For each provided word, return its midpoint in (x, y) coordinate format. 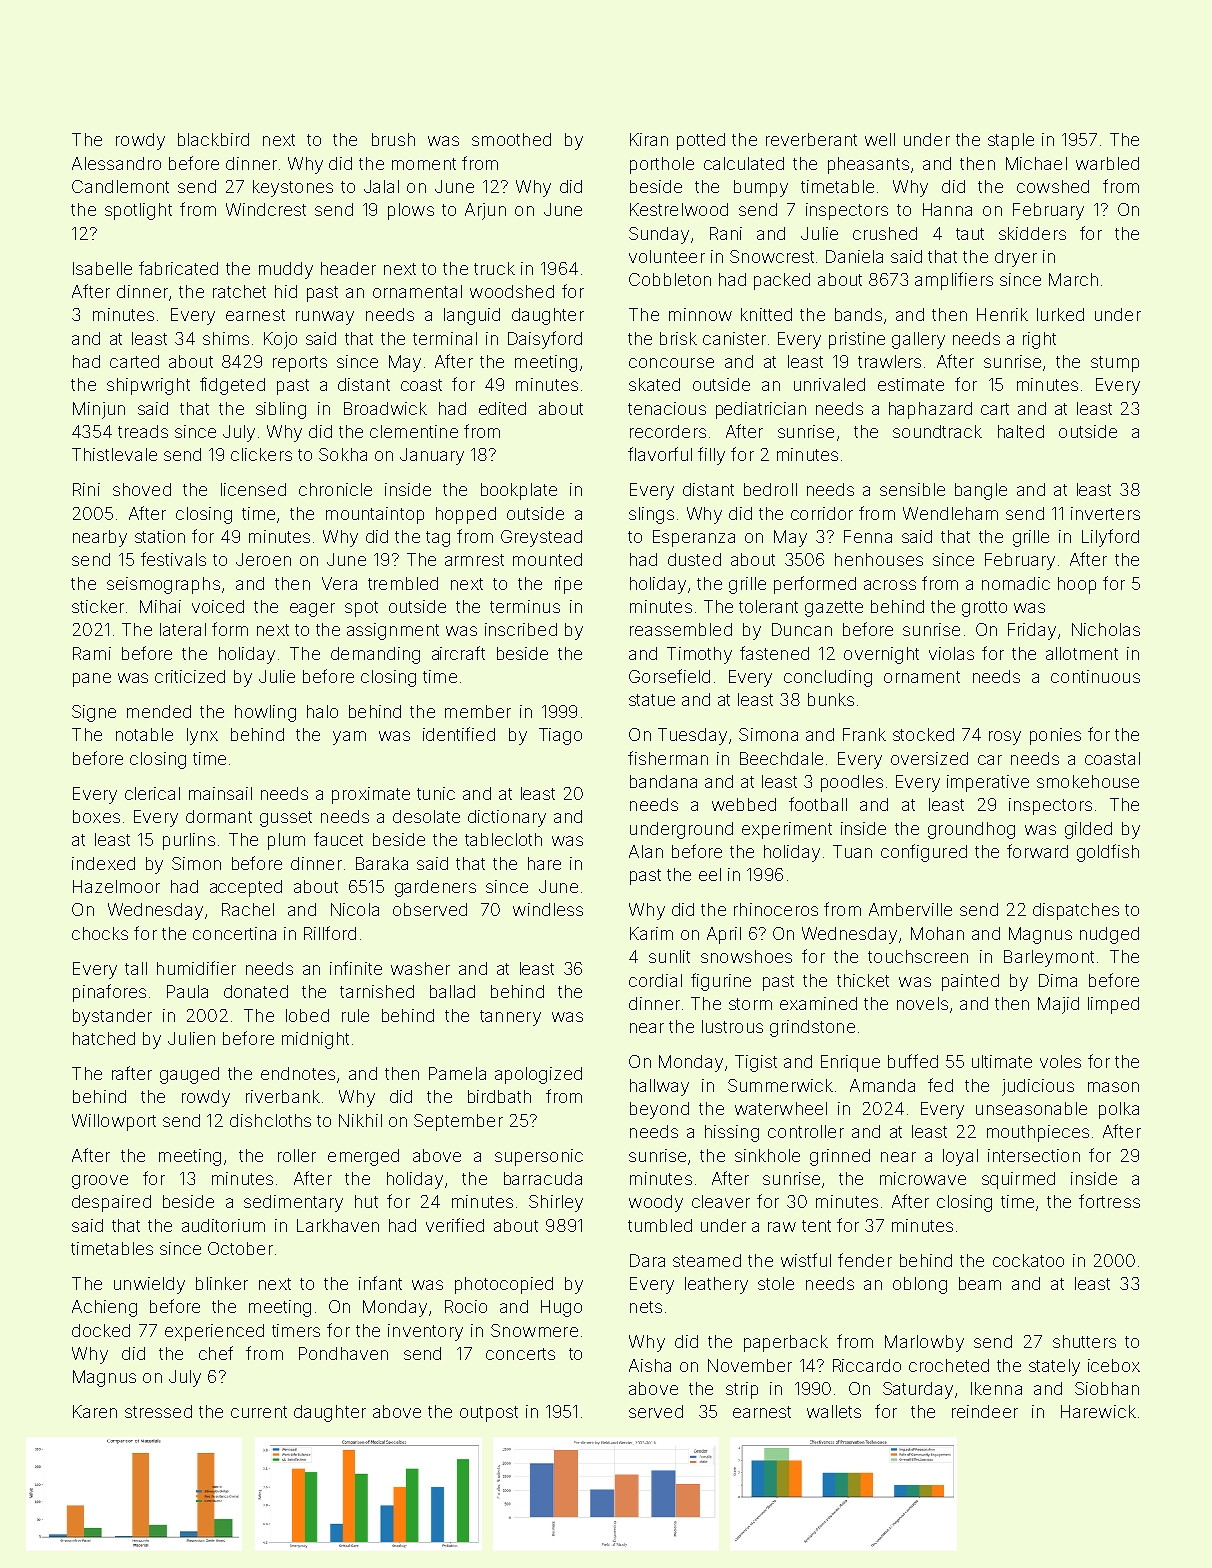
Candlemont (120, 186)
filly (711, 456)
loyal (960, 1157)
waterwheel (781, 1108)
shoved (142, 489)
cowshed (1053, 186)
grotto (984, 609)
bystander (112, 1017)
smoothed (511, 139)
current (259, 1412)
